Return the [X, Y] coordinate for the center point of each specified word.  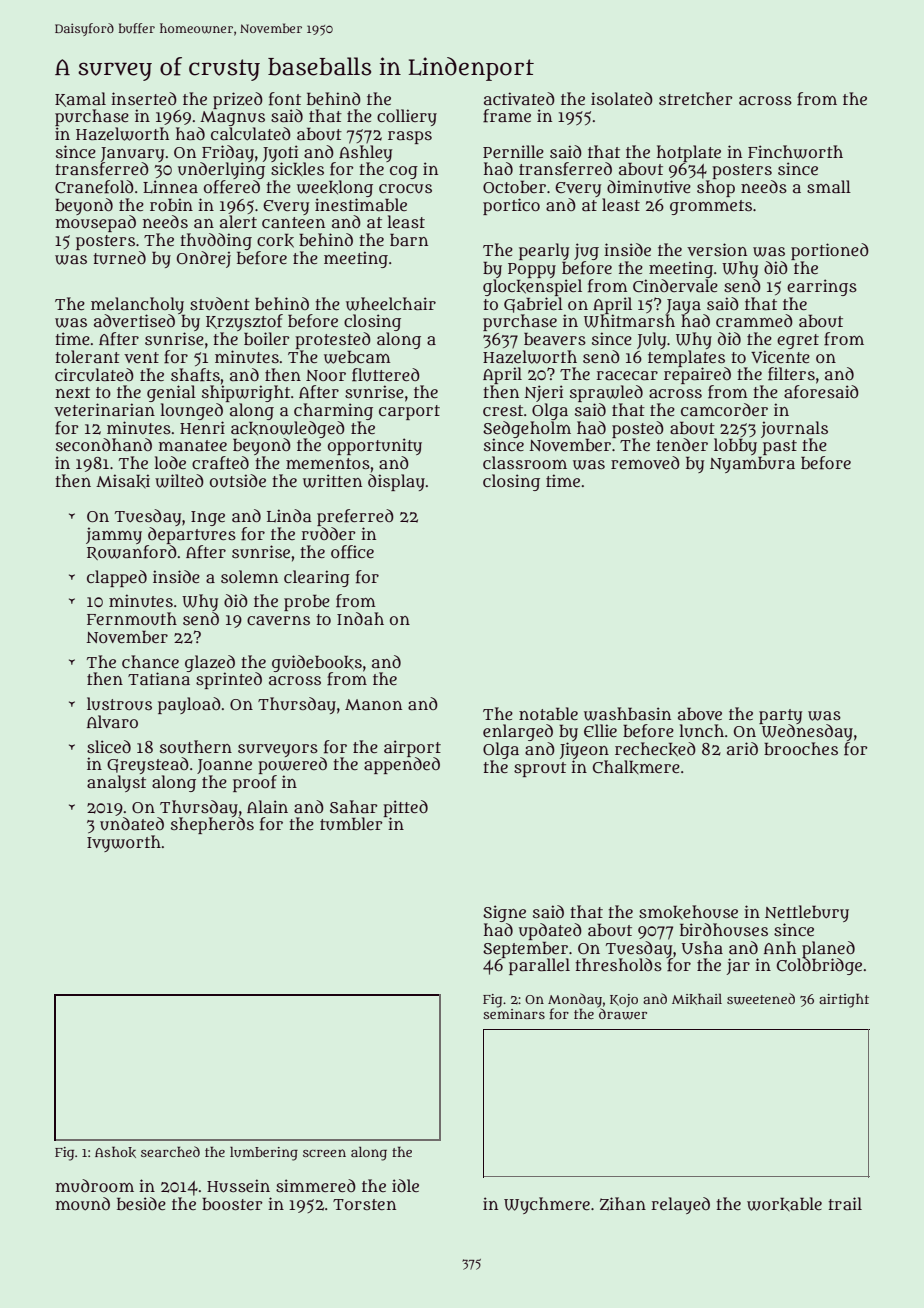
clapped [117, 578]
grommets [711, 207]
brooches [801, 748]
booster [232, 1203]
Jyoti [280, 153]
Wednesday [807, 732]
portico [511, 206]
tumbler [351, 824]
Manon [373, 705]
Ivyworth [124, 843]
